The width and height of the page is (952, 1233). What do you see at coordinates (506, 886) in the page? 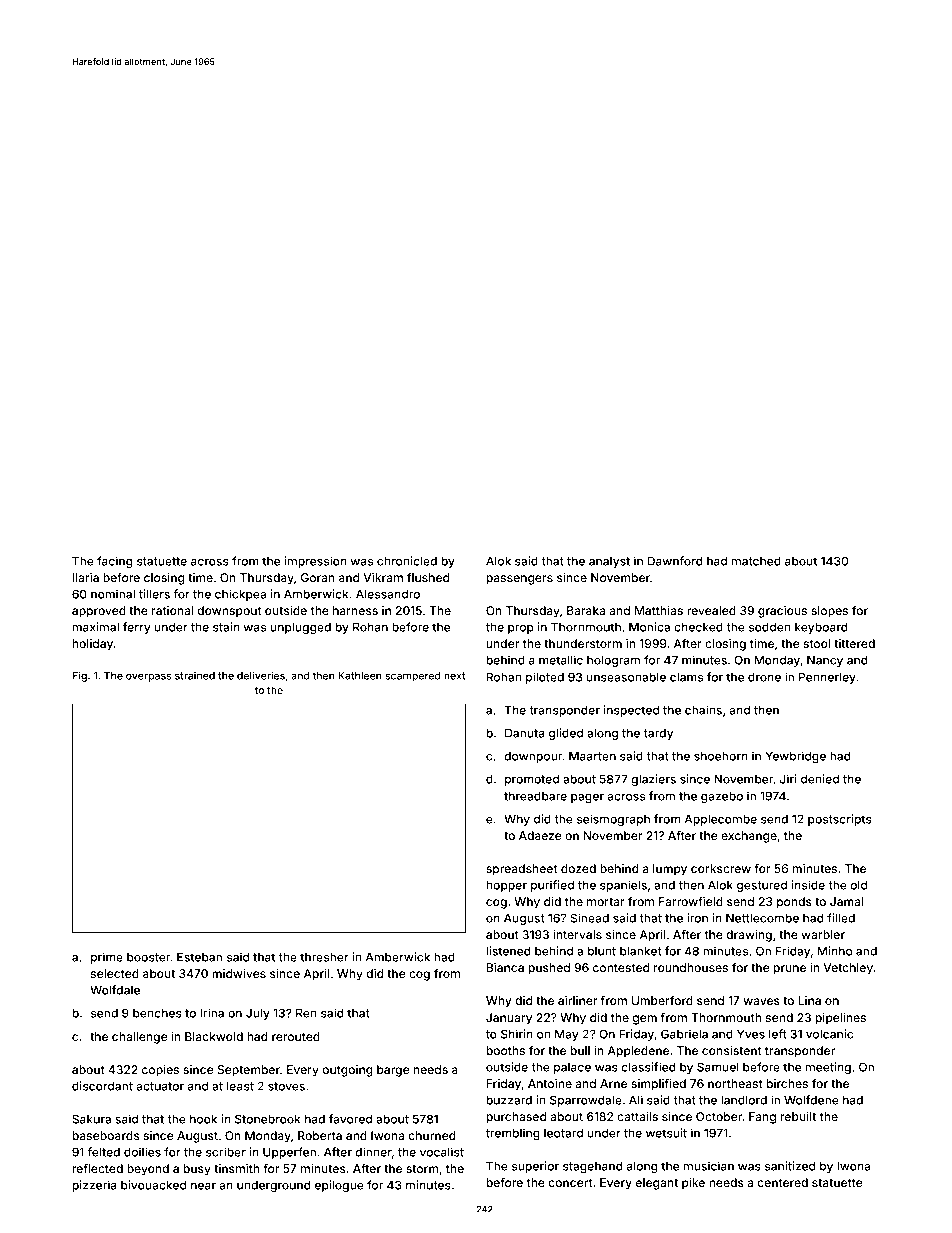
I see `hopper` at bounding box center [506, 886].
